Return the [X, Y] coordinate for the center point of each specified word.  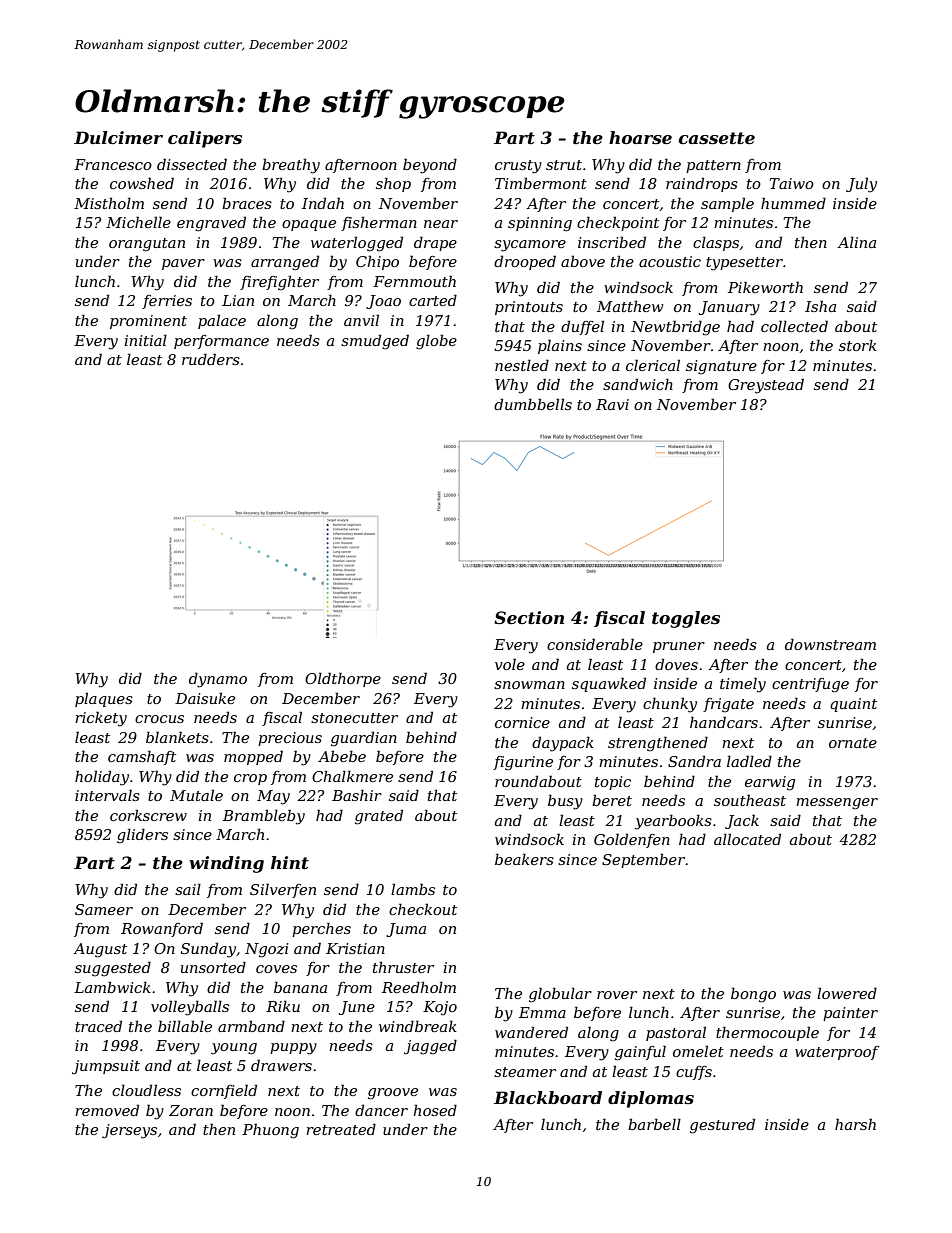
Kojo [440, 1008]
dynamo [218, 680]
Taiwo [792, 183]
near [441, 224]
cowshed [142, 183]
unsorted [213, 967]
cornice [522, 722]
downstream [830, 644]
